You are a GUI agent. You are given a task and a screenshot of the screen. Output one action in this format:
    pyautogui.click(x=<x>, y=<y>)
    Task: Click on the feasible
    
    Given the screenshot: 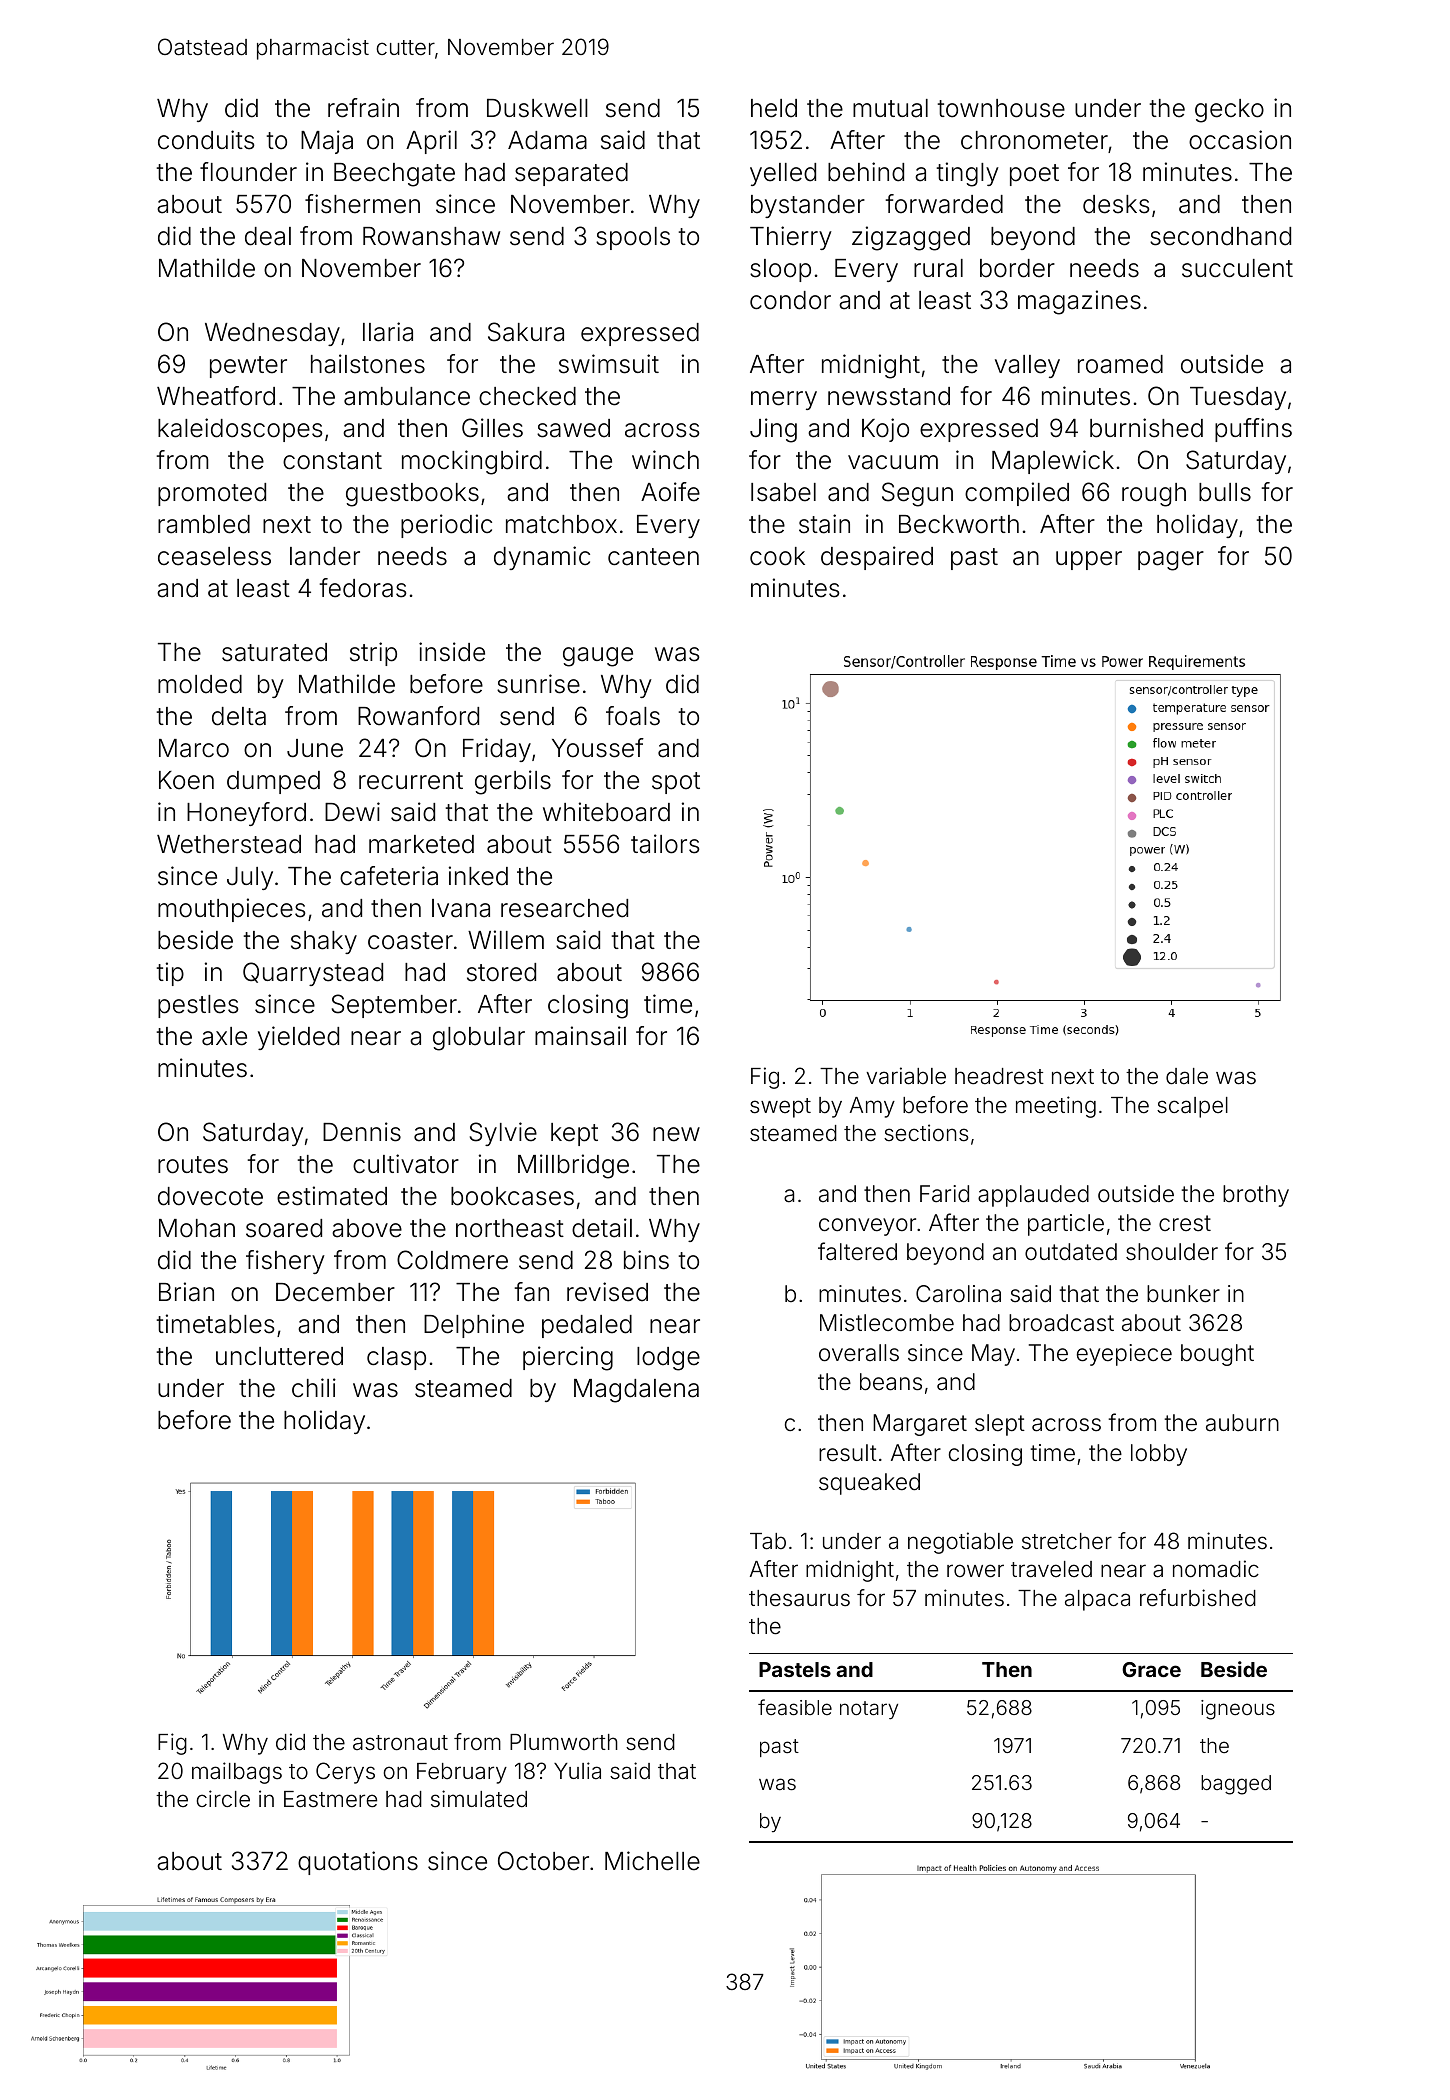 What is the action you would take?
    pyautogui.click(x=795, y=1707)
